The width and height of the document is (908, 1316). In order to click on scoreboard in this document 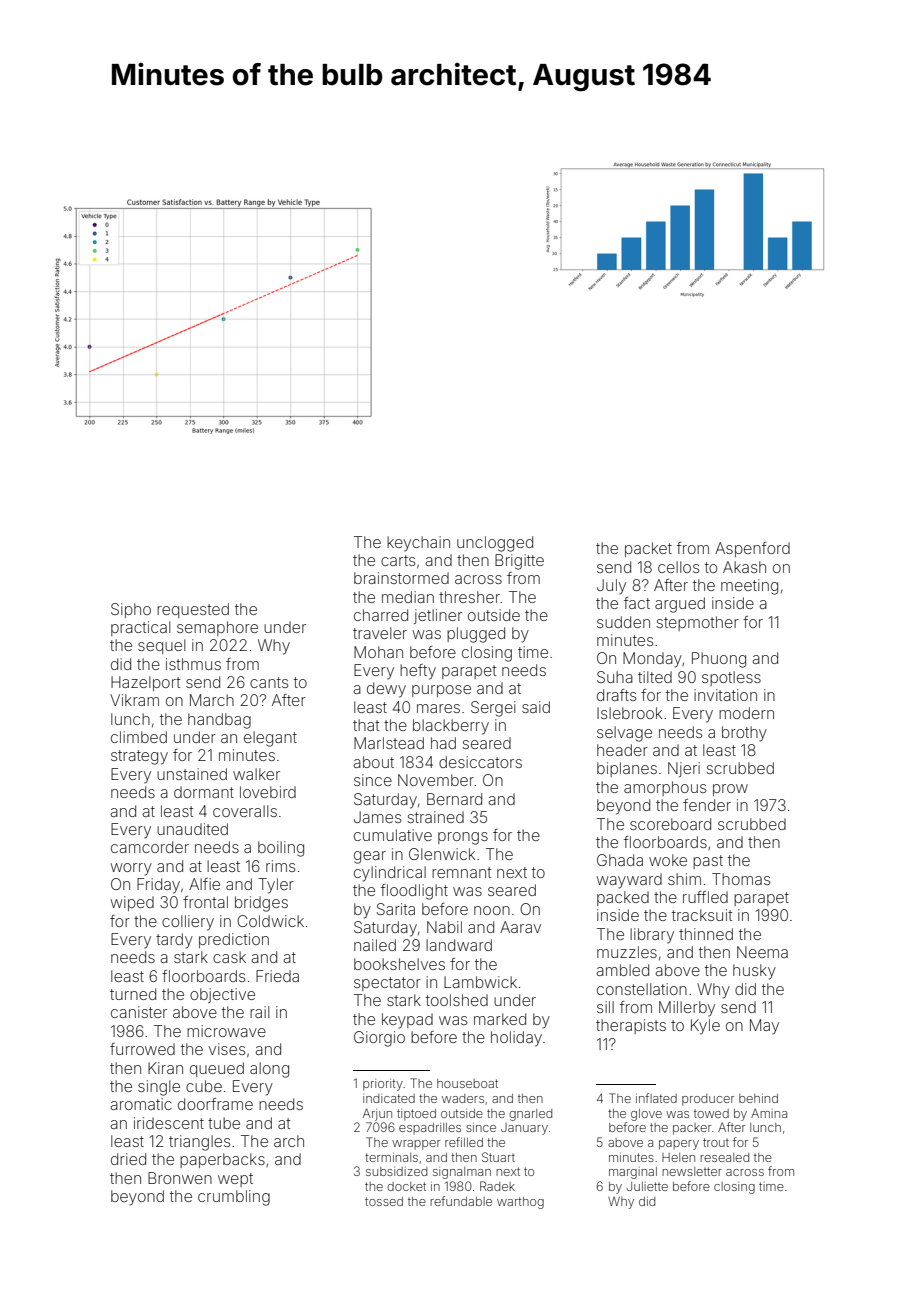, I will do `click(670, 824)`.
